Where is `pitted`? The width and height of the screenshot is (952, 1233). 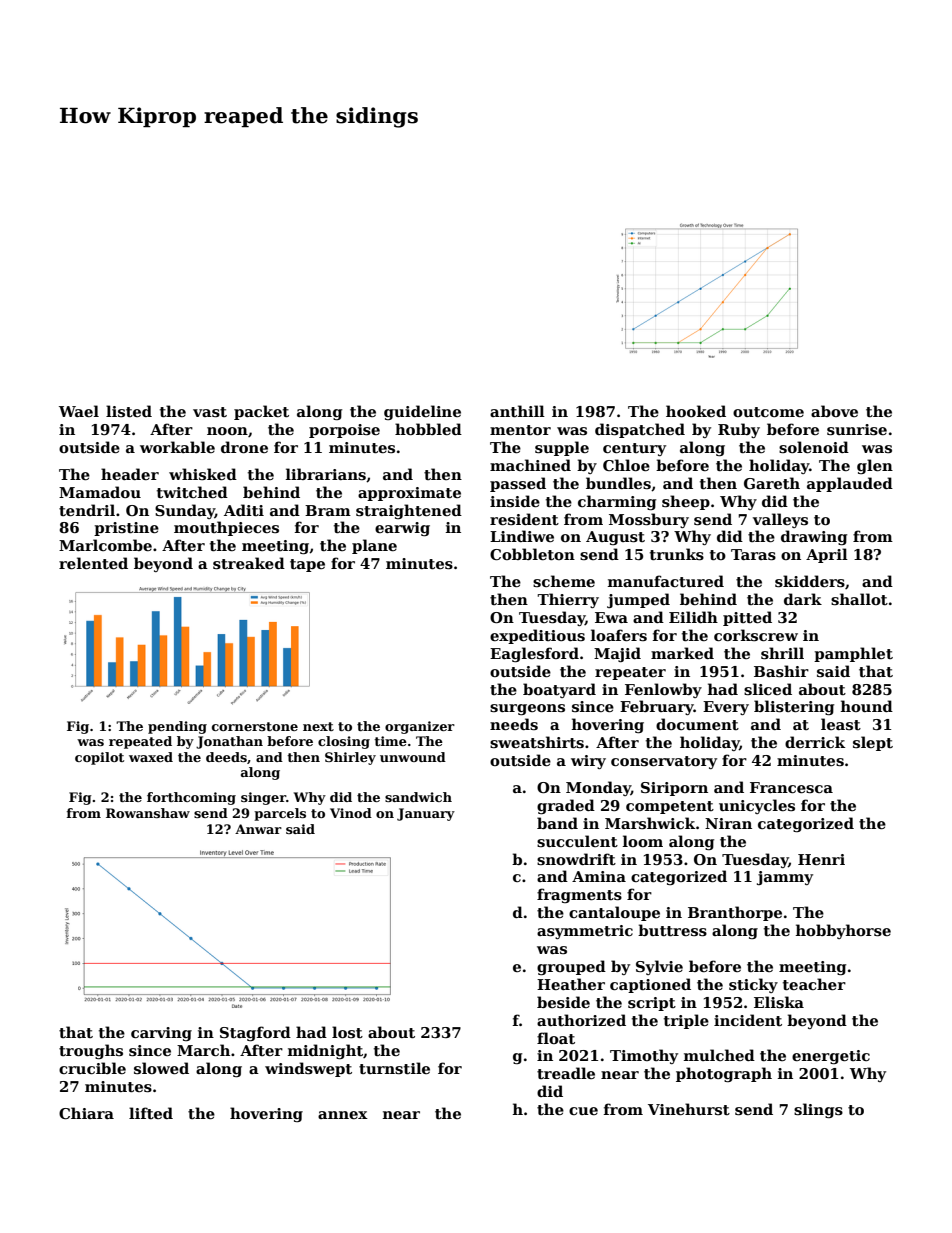 pitted is located at coordinates (747, 618).
